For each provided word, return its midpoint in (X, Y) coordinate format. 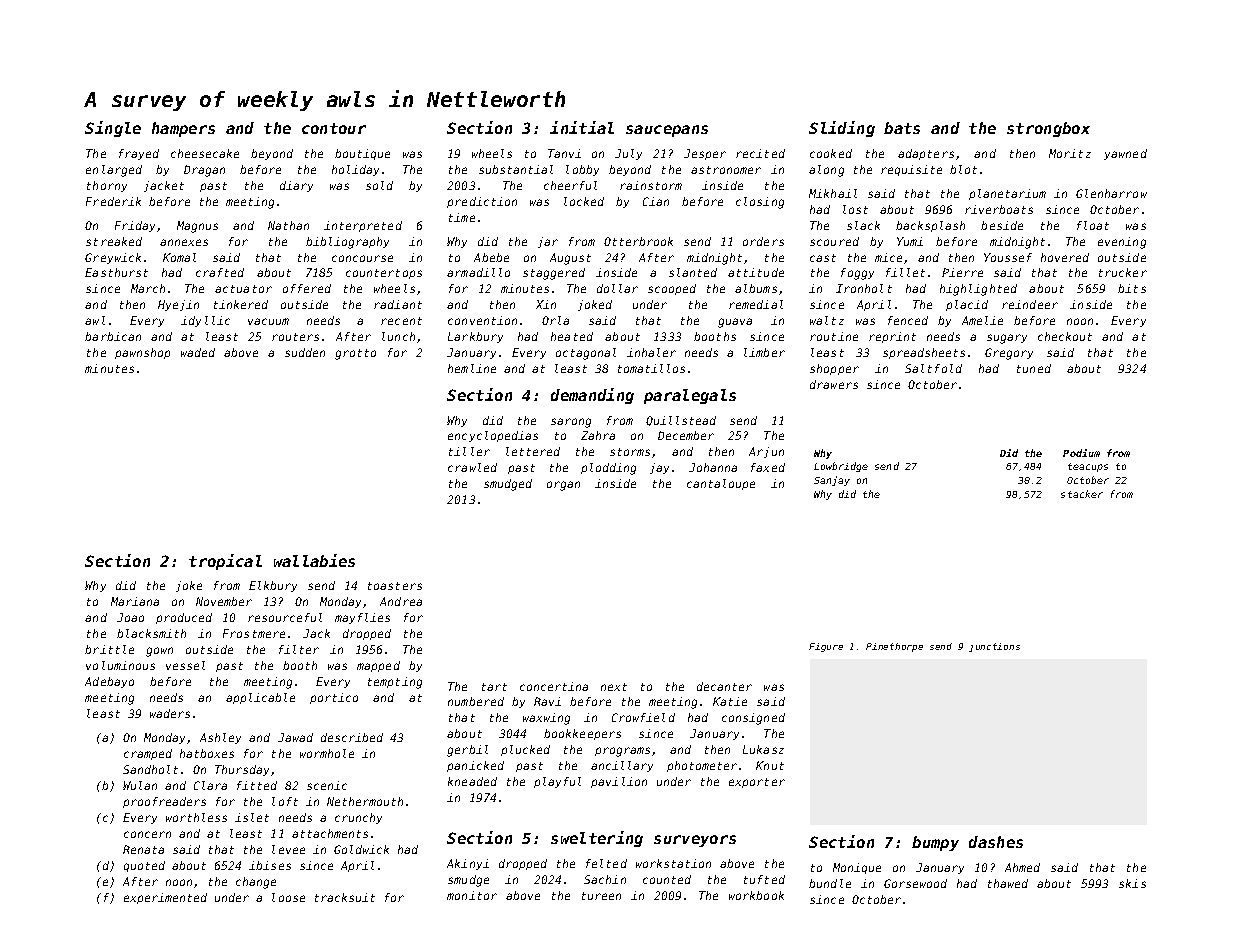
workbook (756, 895)
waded (198, 352)
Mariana (135, 601)
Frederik (113, 201)
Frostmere (254, 633)
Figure (826, 647)
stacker (1082, 494)
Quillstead (681, 421)
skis (1132, 883)
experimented (165, 898)
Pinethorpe (894, 647)
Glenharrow (1111, 193)
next (614, 687)
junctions (994, 647)
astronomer (726, 170)
